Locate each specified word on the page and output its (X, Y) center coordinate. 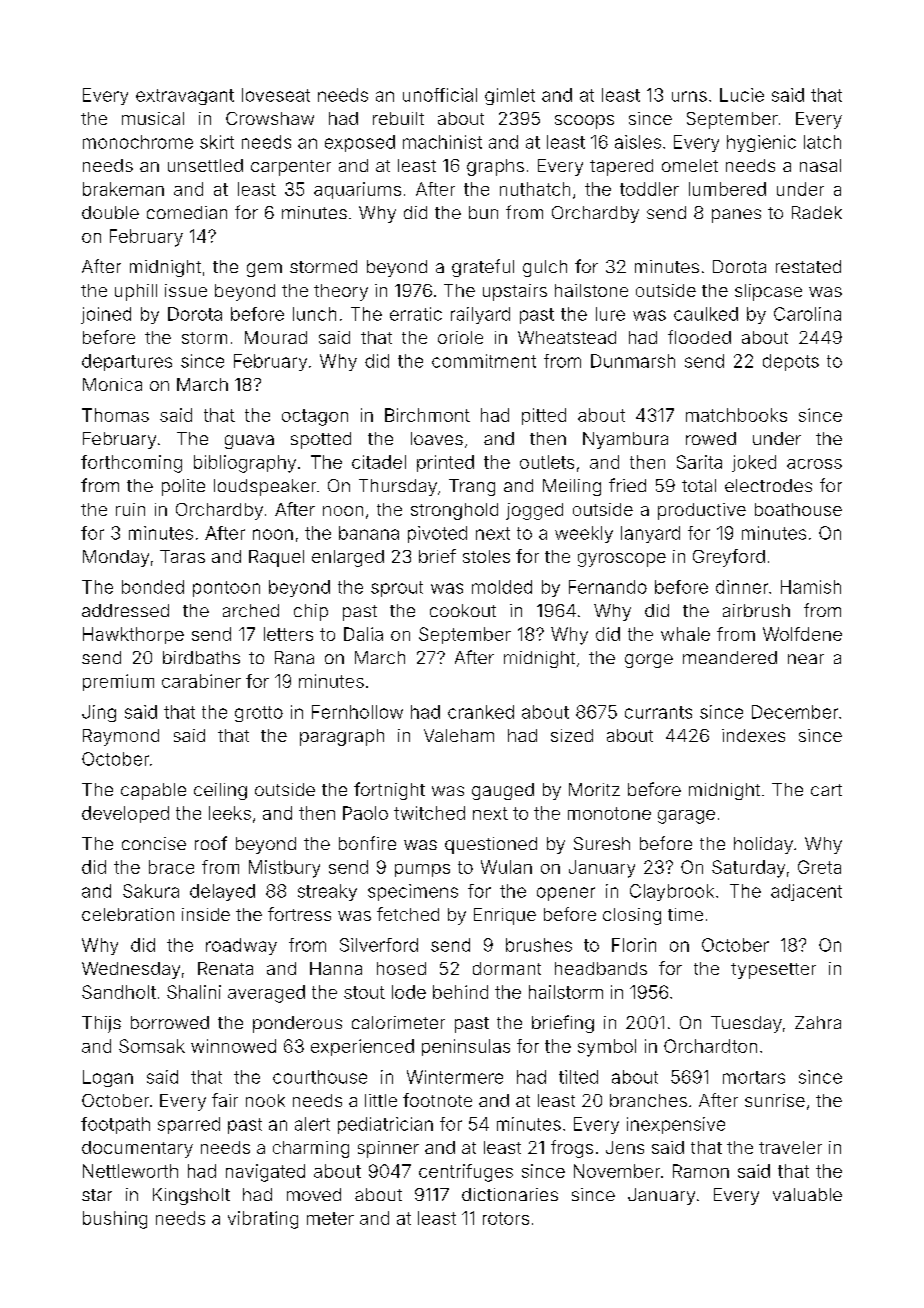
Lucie (742, 95)
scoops (584, 122)
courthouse (320, 1077)
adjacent (806, 892)
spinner (388, 1149)
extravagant (185, 97)
